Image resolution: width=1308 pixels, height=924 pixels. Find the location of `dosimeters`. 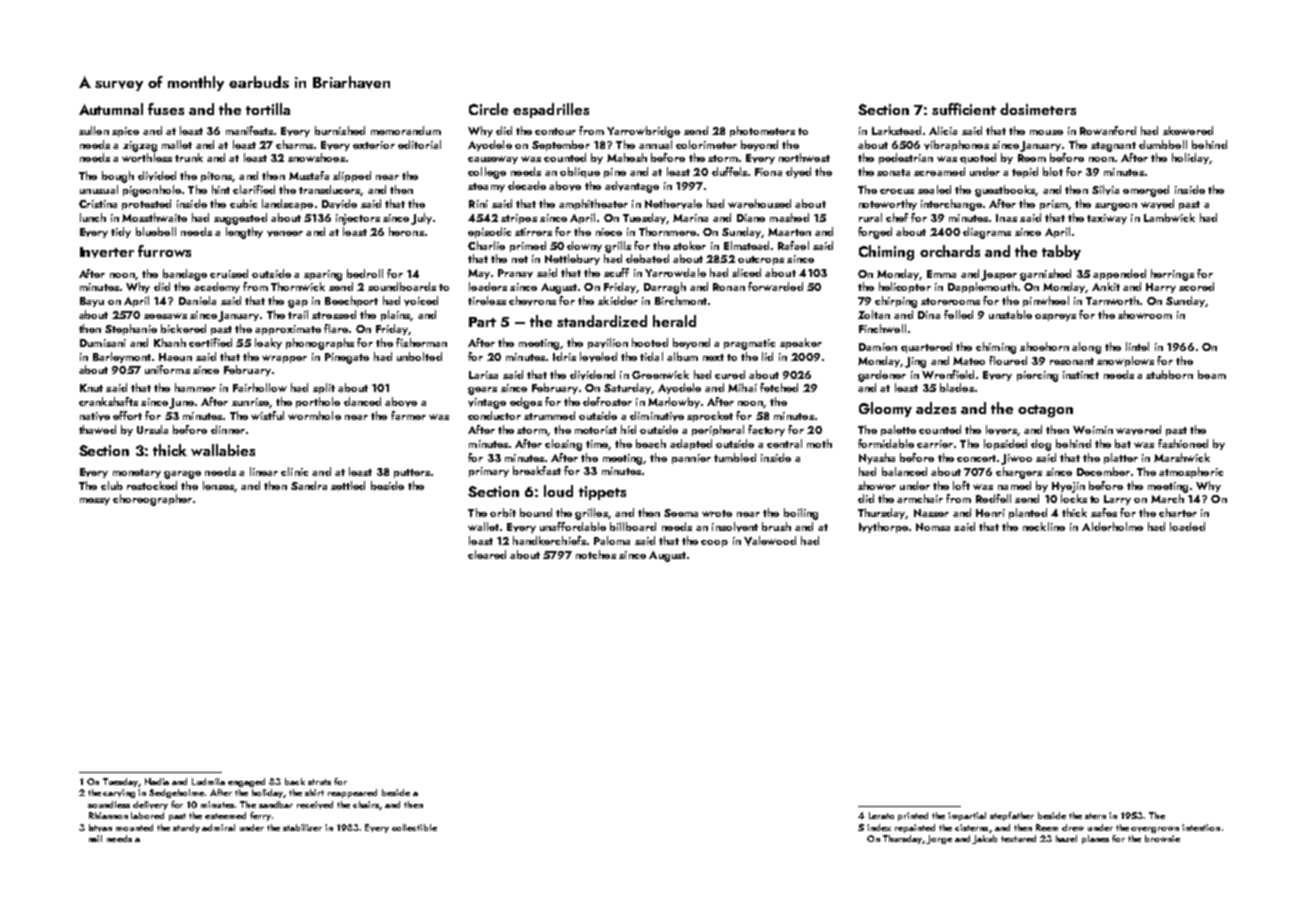

dosimeters is located at coordinates (1038, 109).
